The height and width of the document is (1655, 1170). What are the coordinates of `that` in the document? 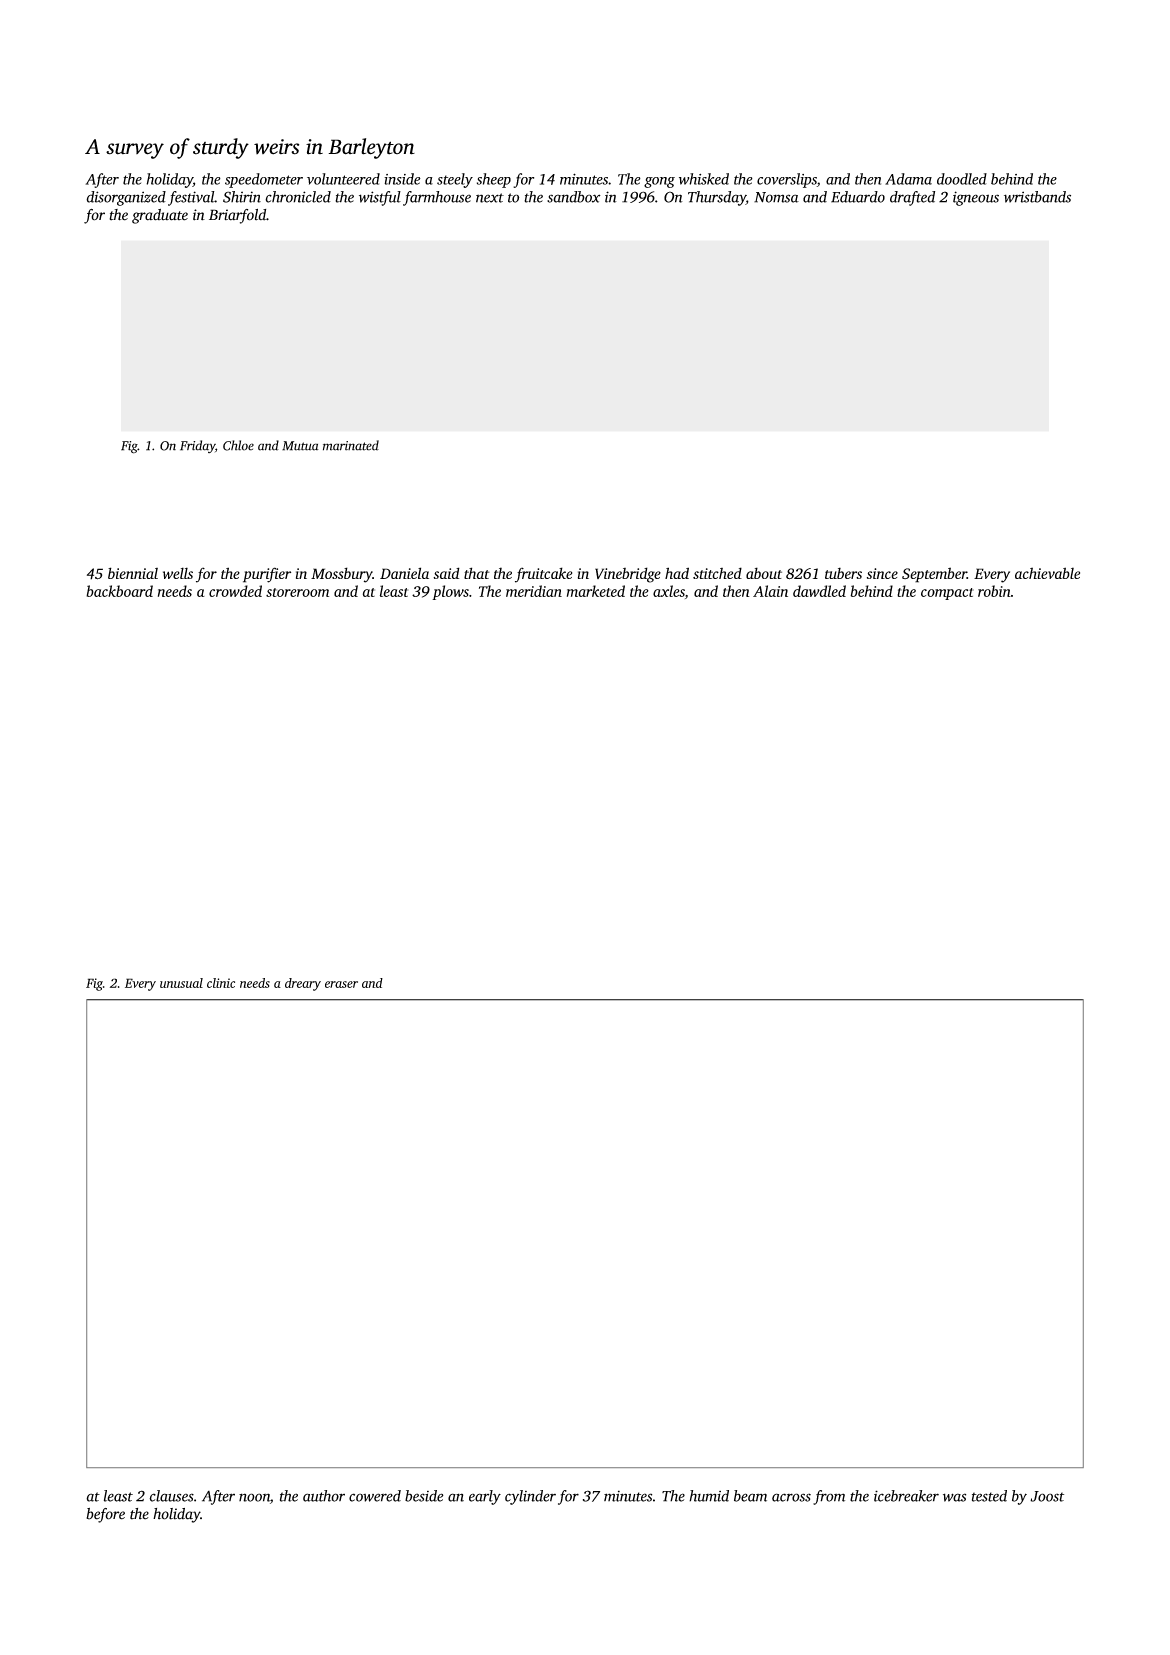 It's located at (477, 573).
